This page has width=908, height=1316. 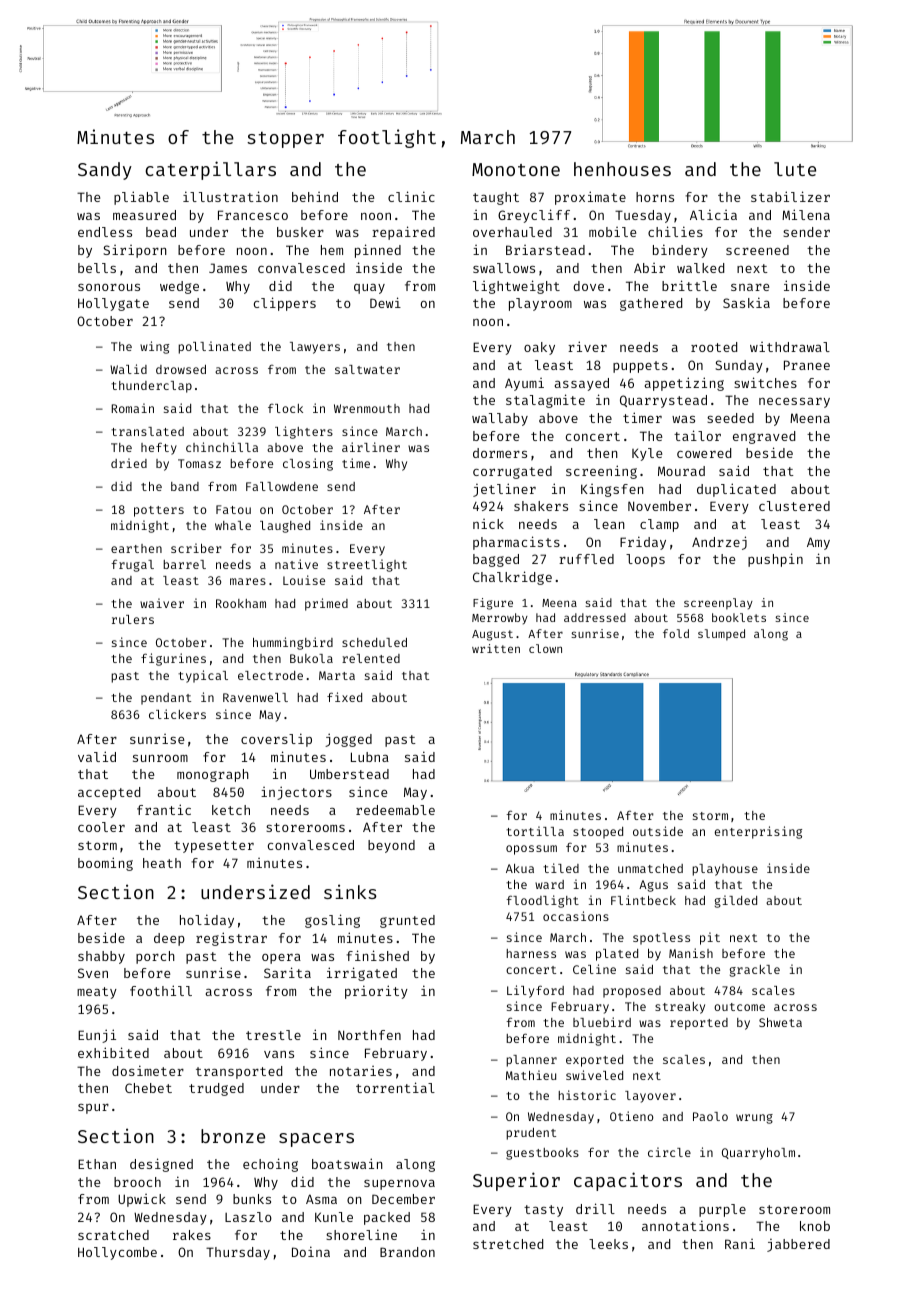 What do you see at coordinates (794, 506) in the page?
I see `clustered` at bounding box center [794, 506].
